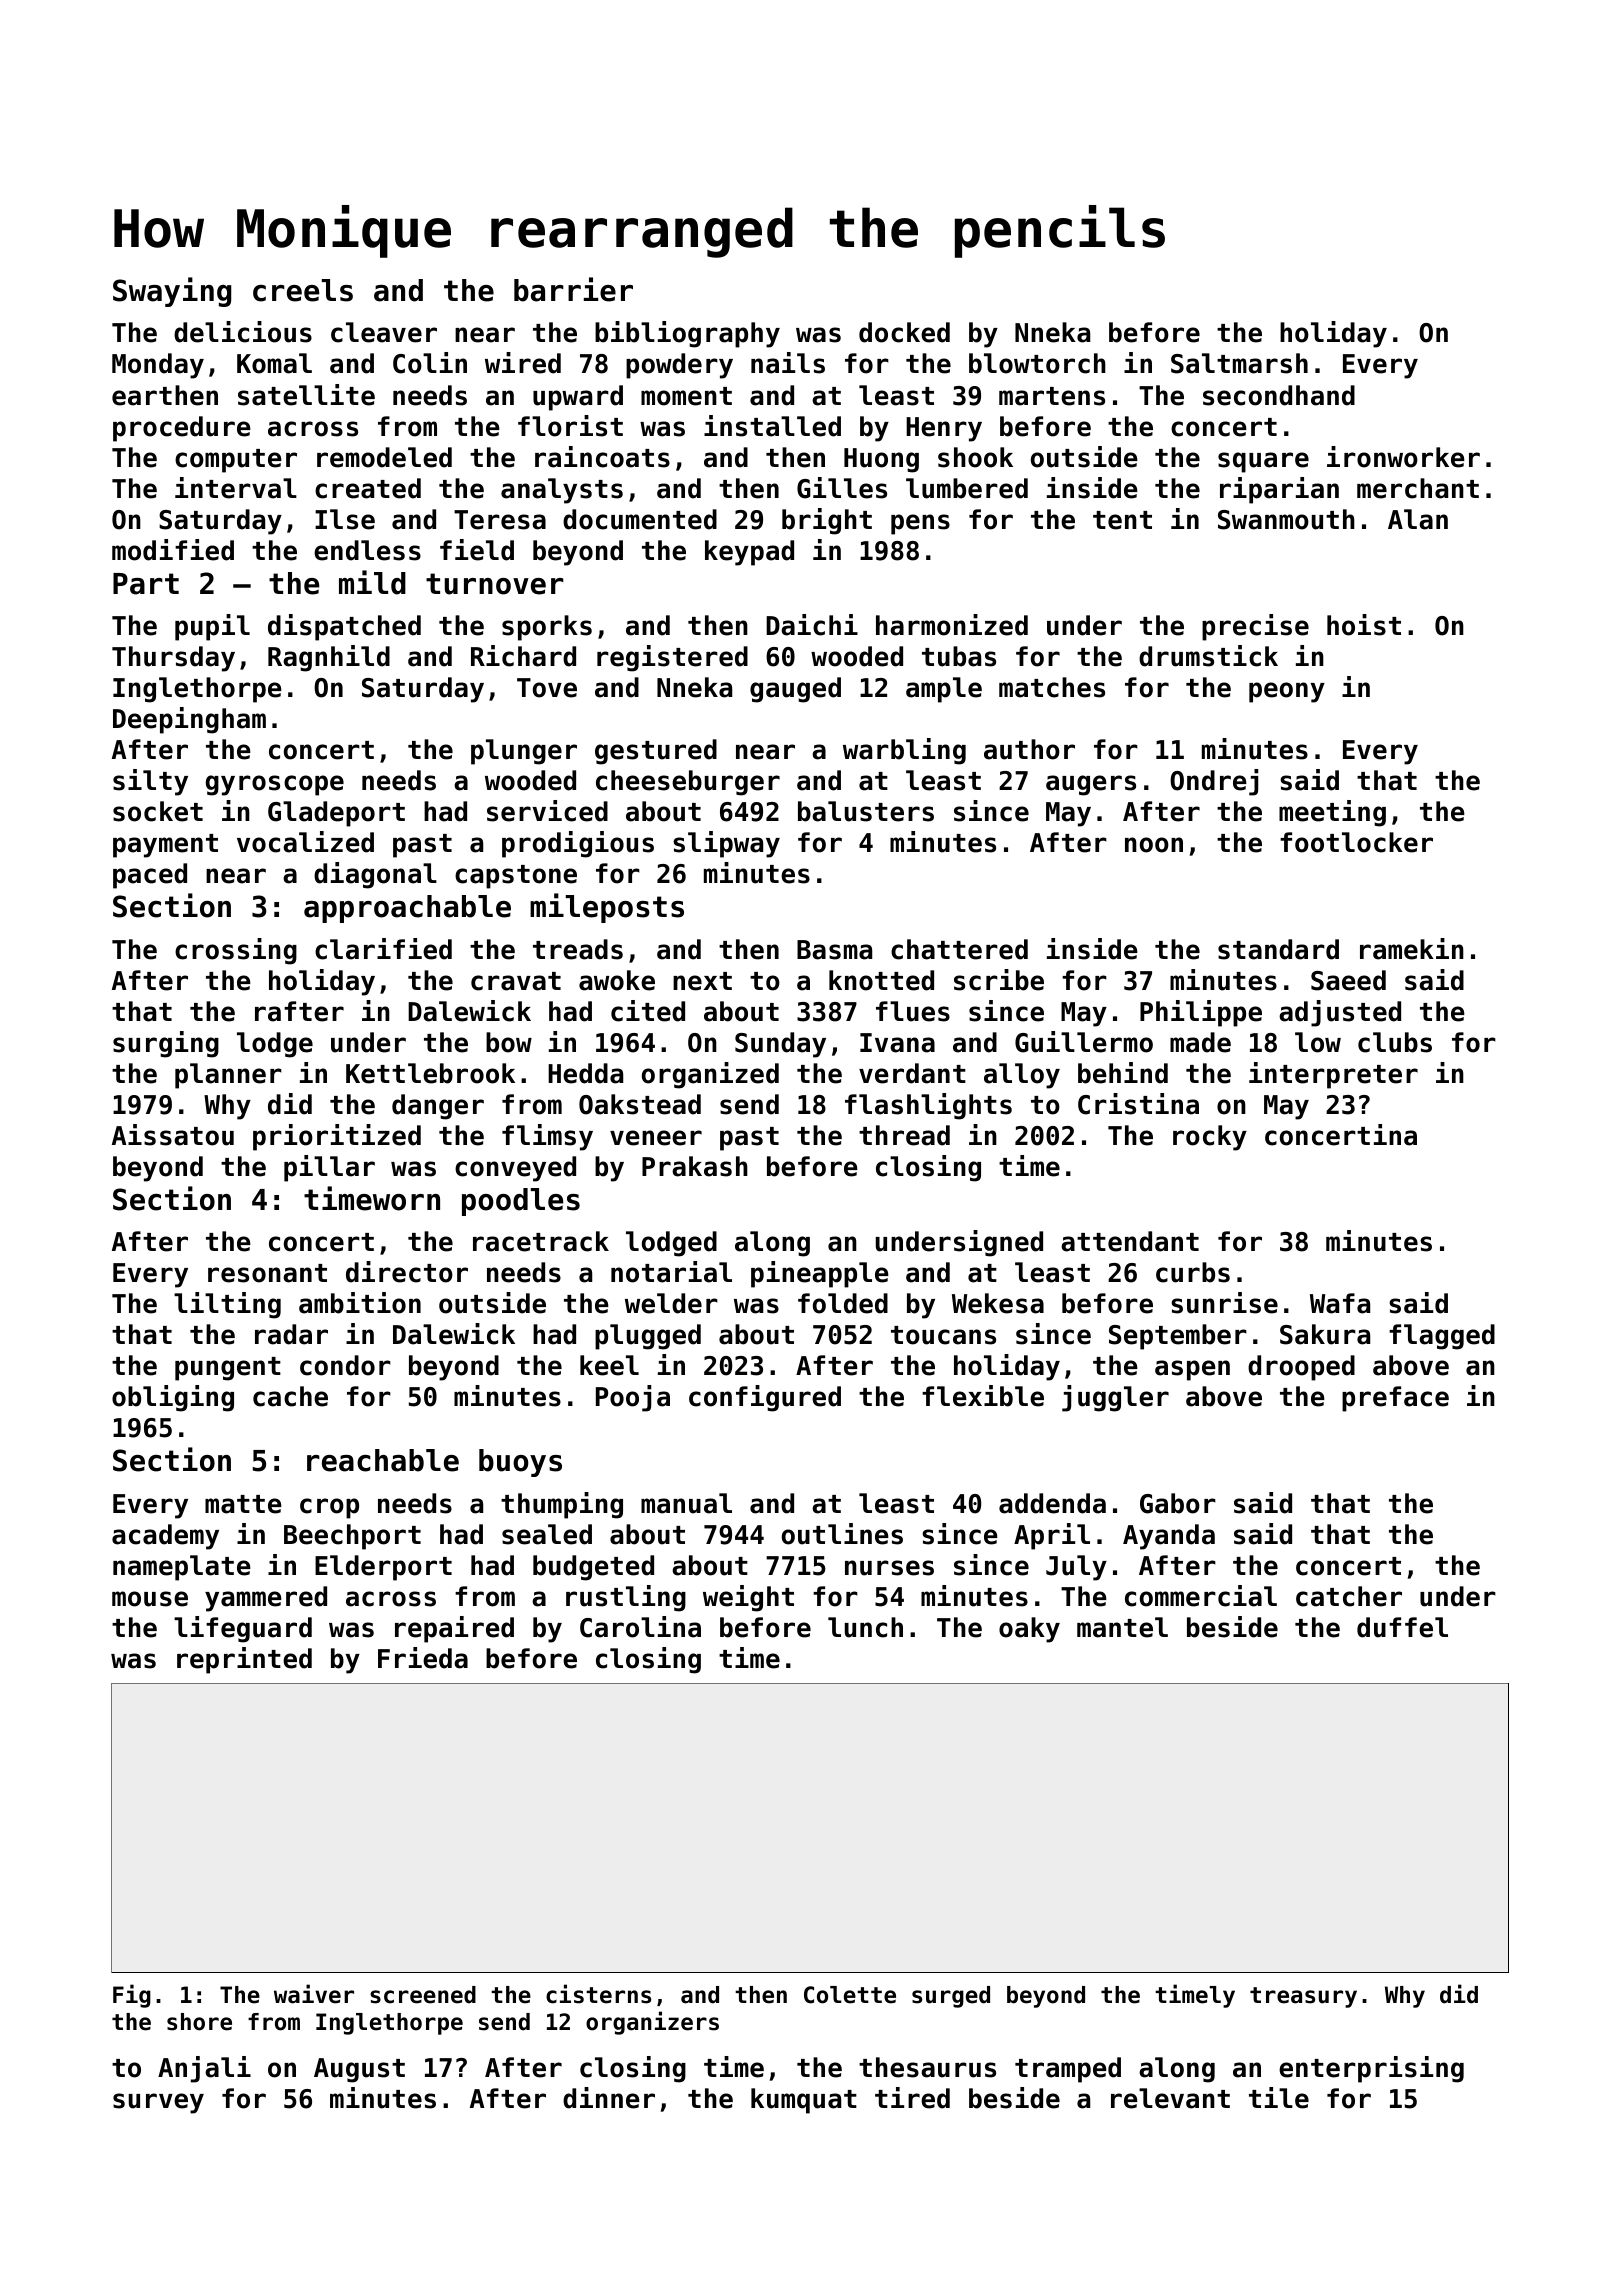 Image resolution: width=1620 pixels, height=2292 pixels. What do you see at coordinates (1052, 396) in the screenshot?
I see `martens` at bounding box center [1052, 396].
